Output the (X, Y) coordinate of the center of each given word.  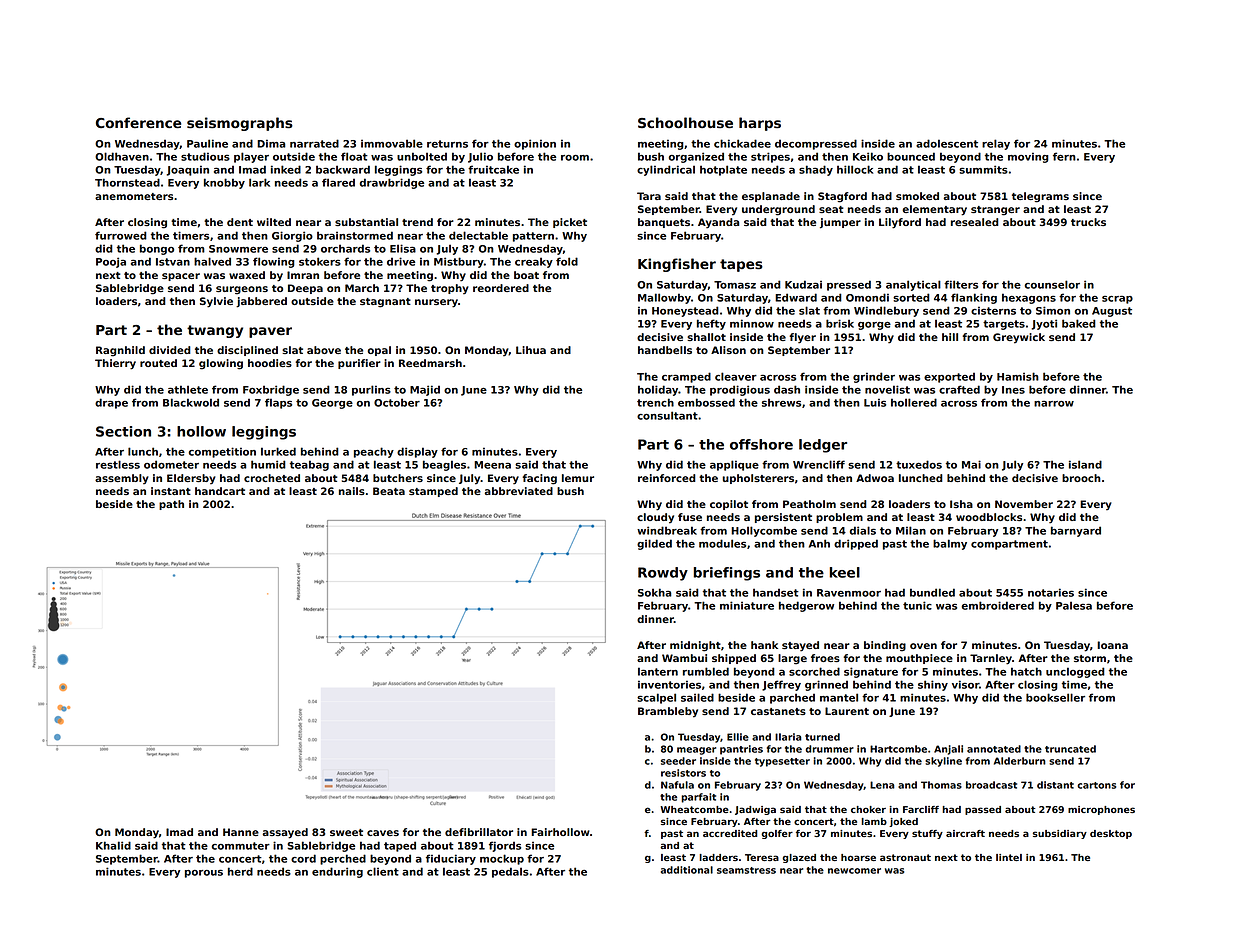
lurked (278, 451)
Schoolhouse (685, 122)
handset (776, 592)
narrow (1054, 404)
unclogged (1075, 672)
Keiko (868, 156)
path (171, 505)
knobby (224, 183)
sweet (346, 832)
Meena (492, 465)
